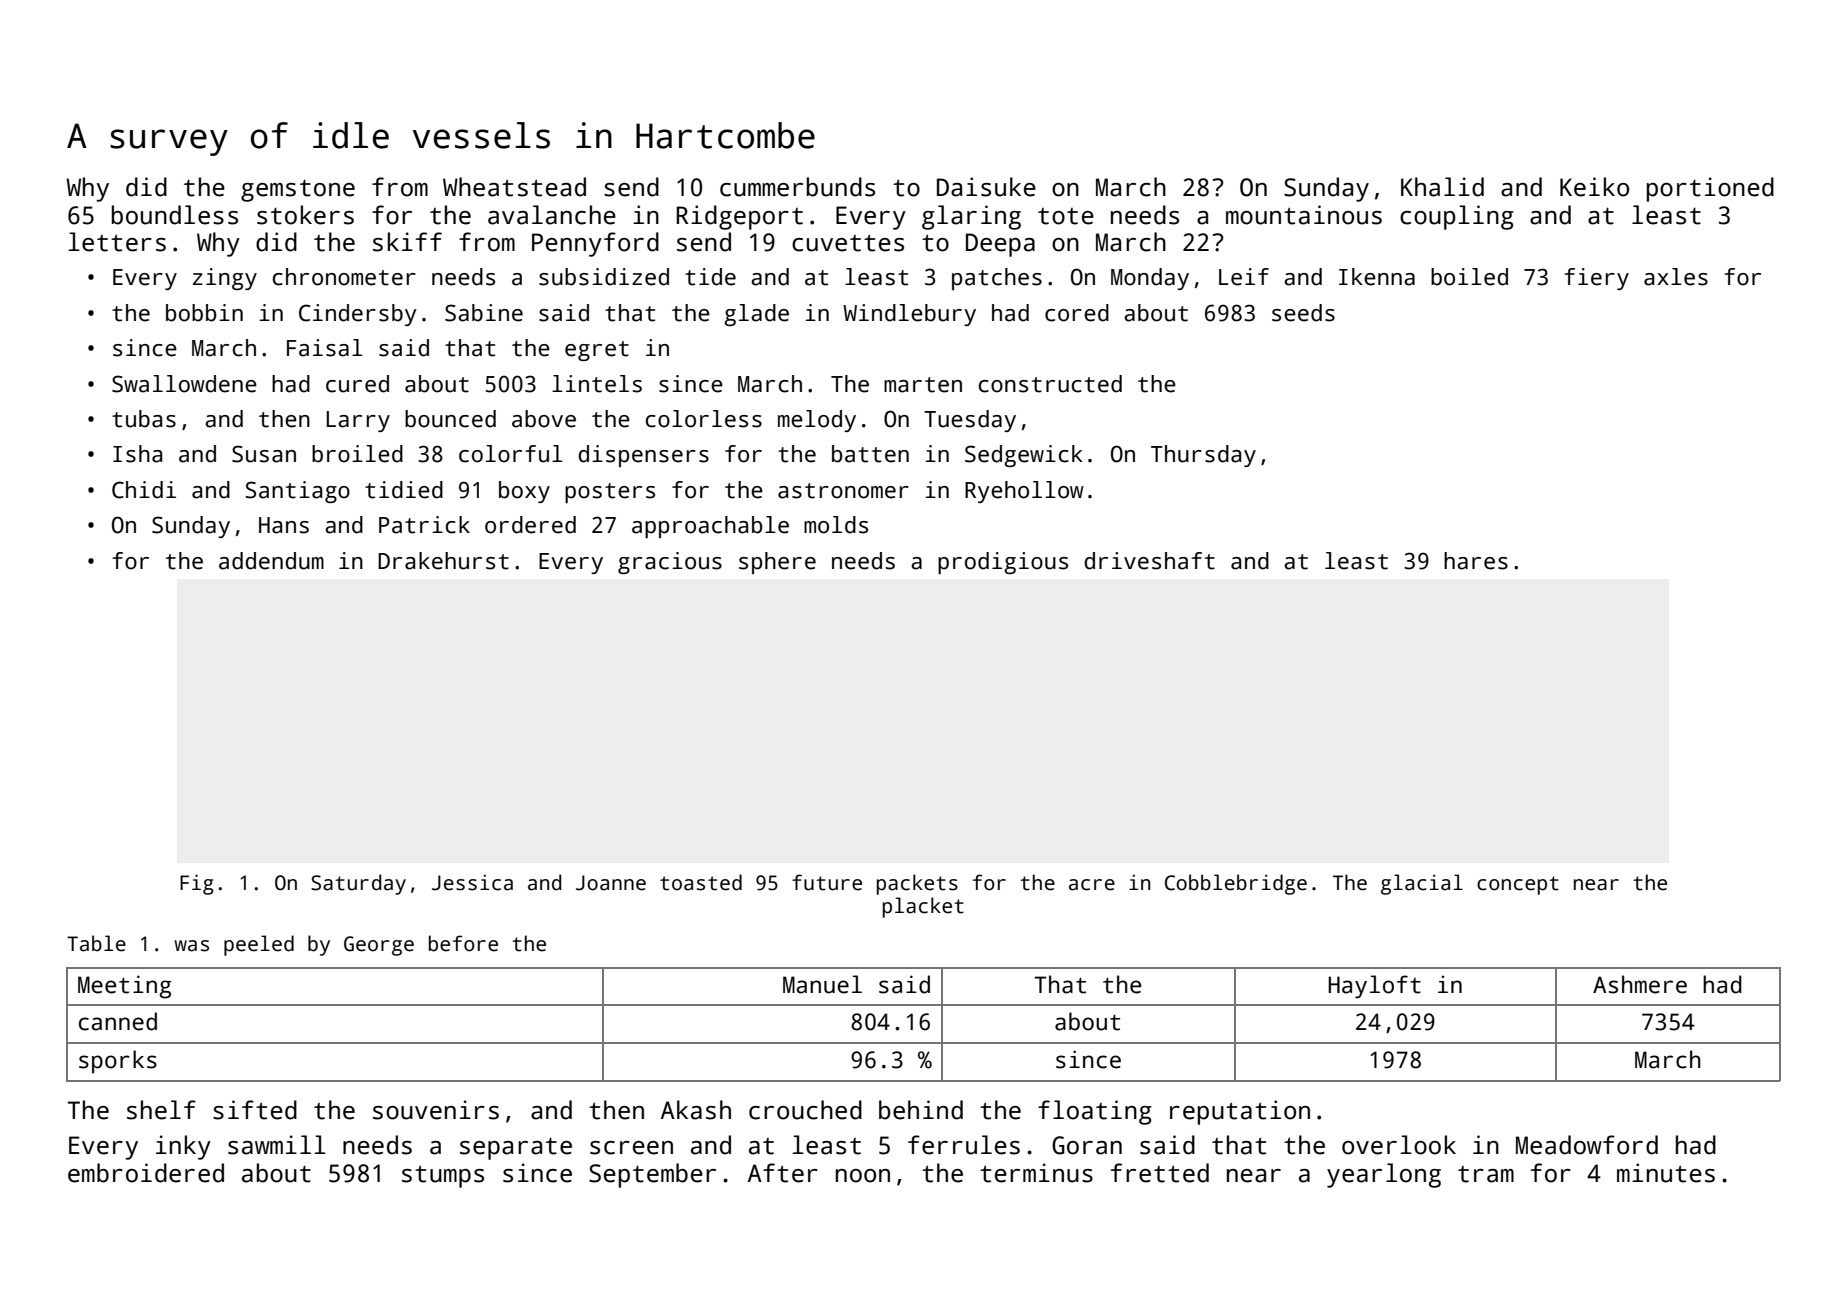 This document has height=1306, width=1847. What do you see at coordinates (443, 1177) in the document?
I see `stumps` at bounding box center [443, 1177].
